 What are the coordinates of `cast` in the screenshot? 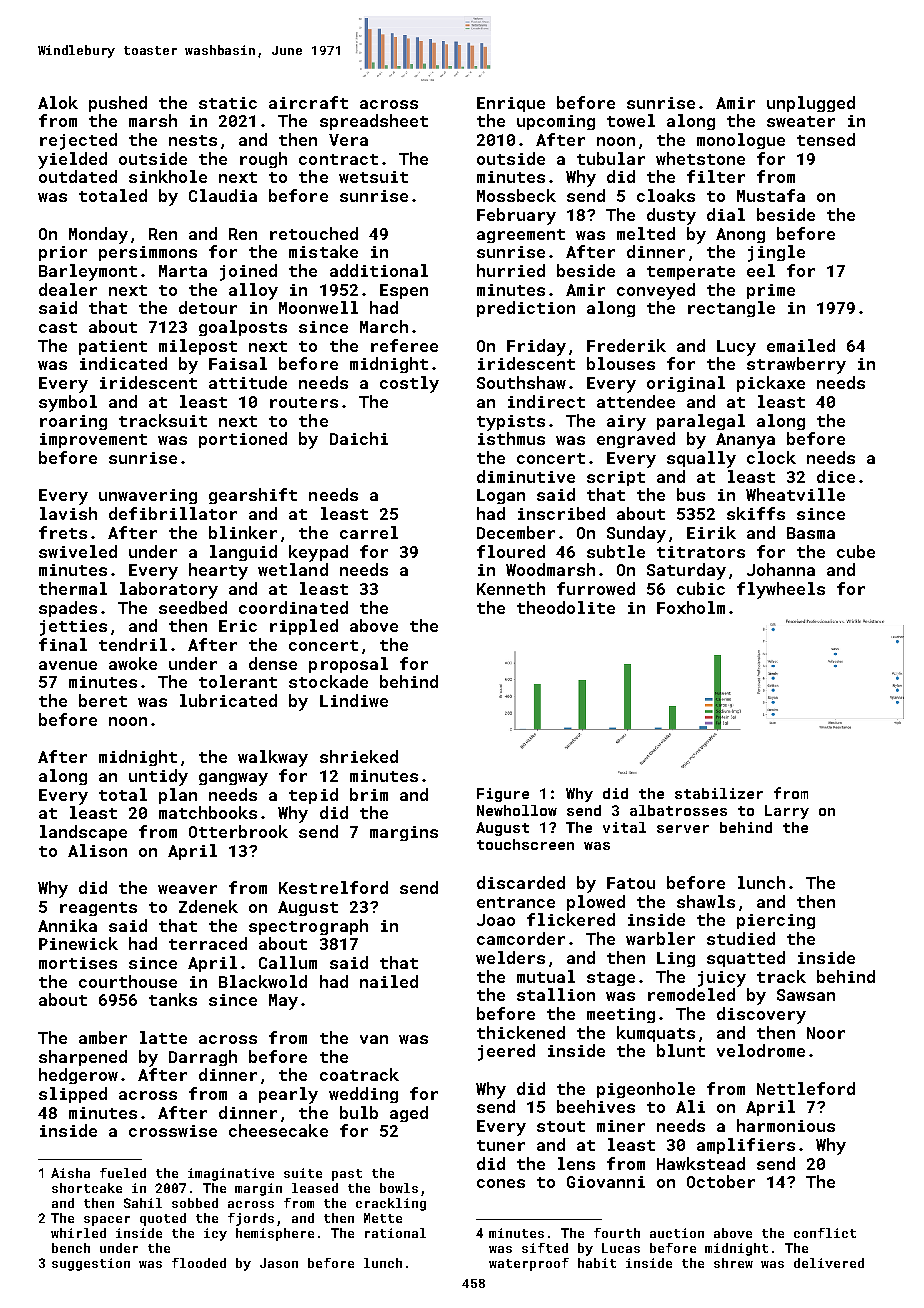 It's located at (58, 327).
